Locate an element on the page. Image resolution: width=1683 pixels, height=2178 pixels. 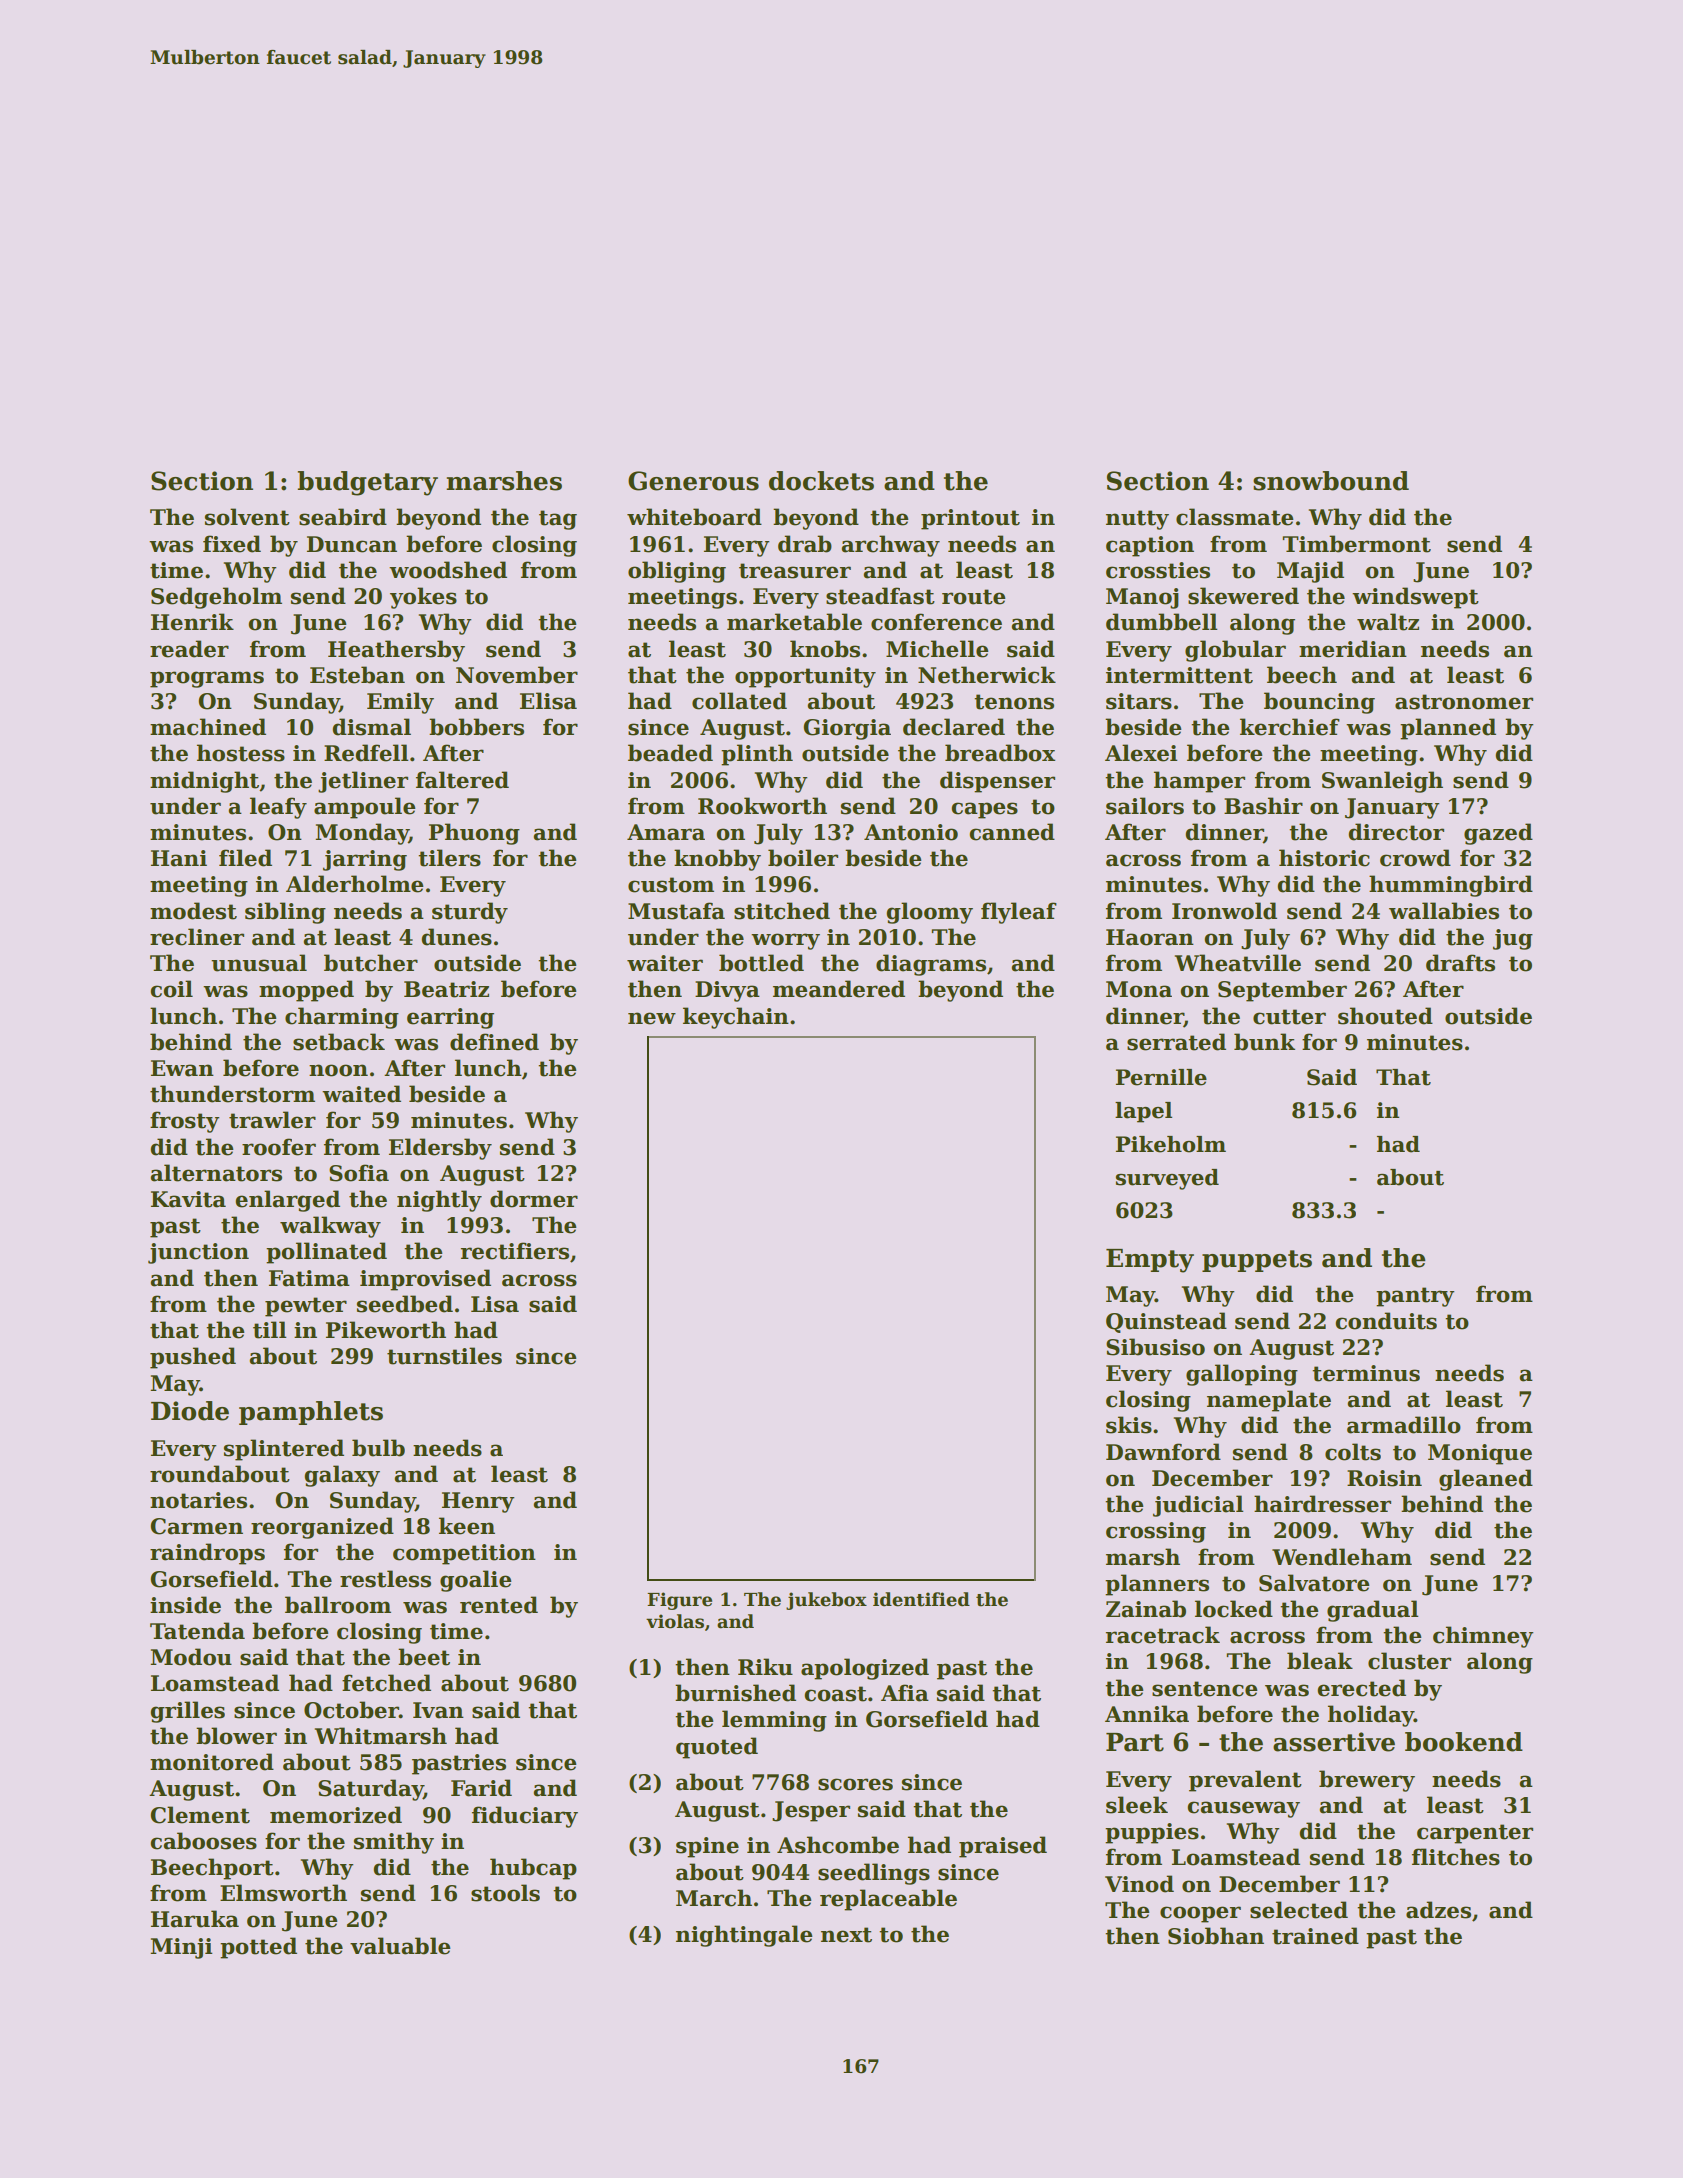
September is located at coordinates (1282, 991).
